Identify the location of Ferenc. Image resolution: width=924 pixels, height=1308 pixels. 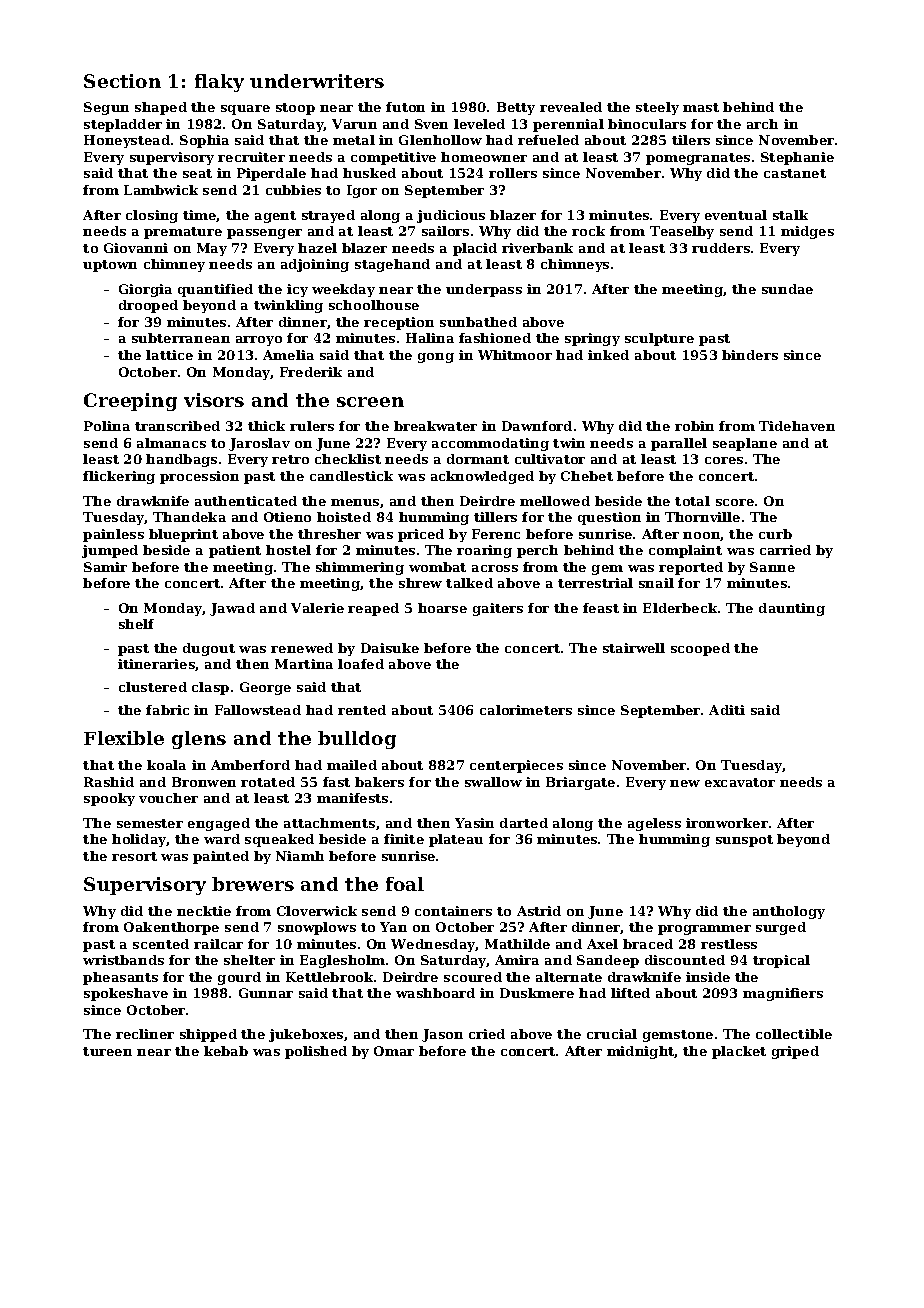
(496, 534).
